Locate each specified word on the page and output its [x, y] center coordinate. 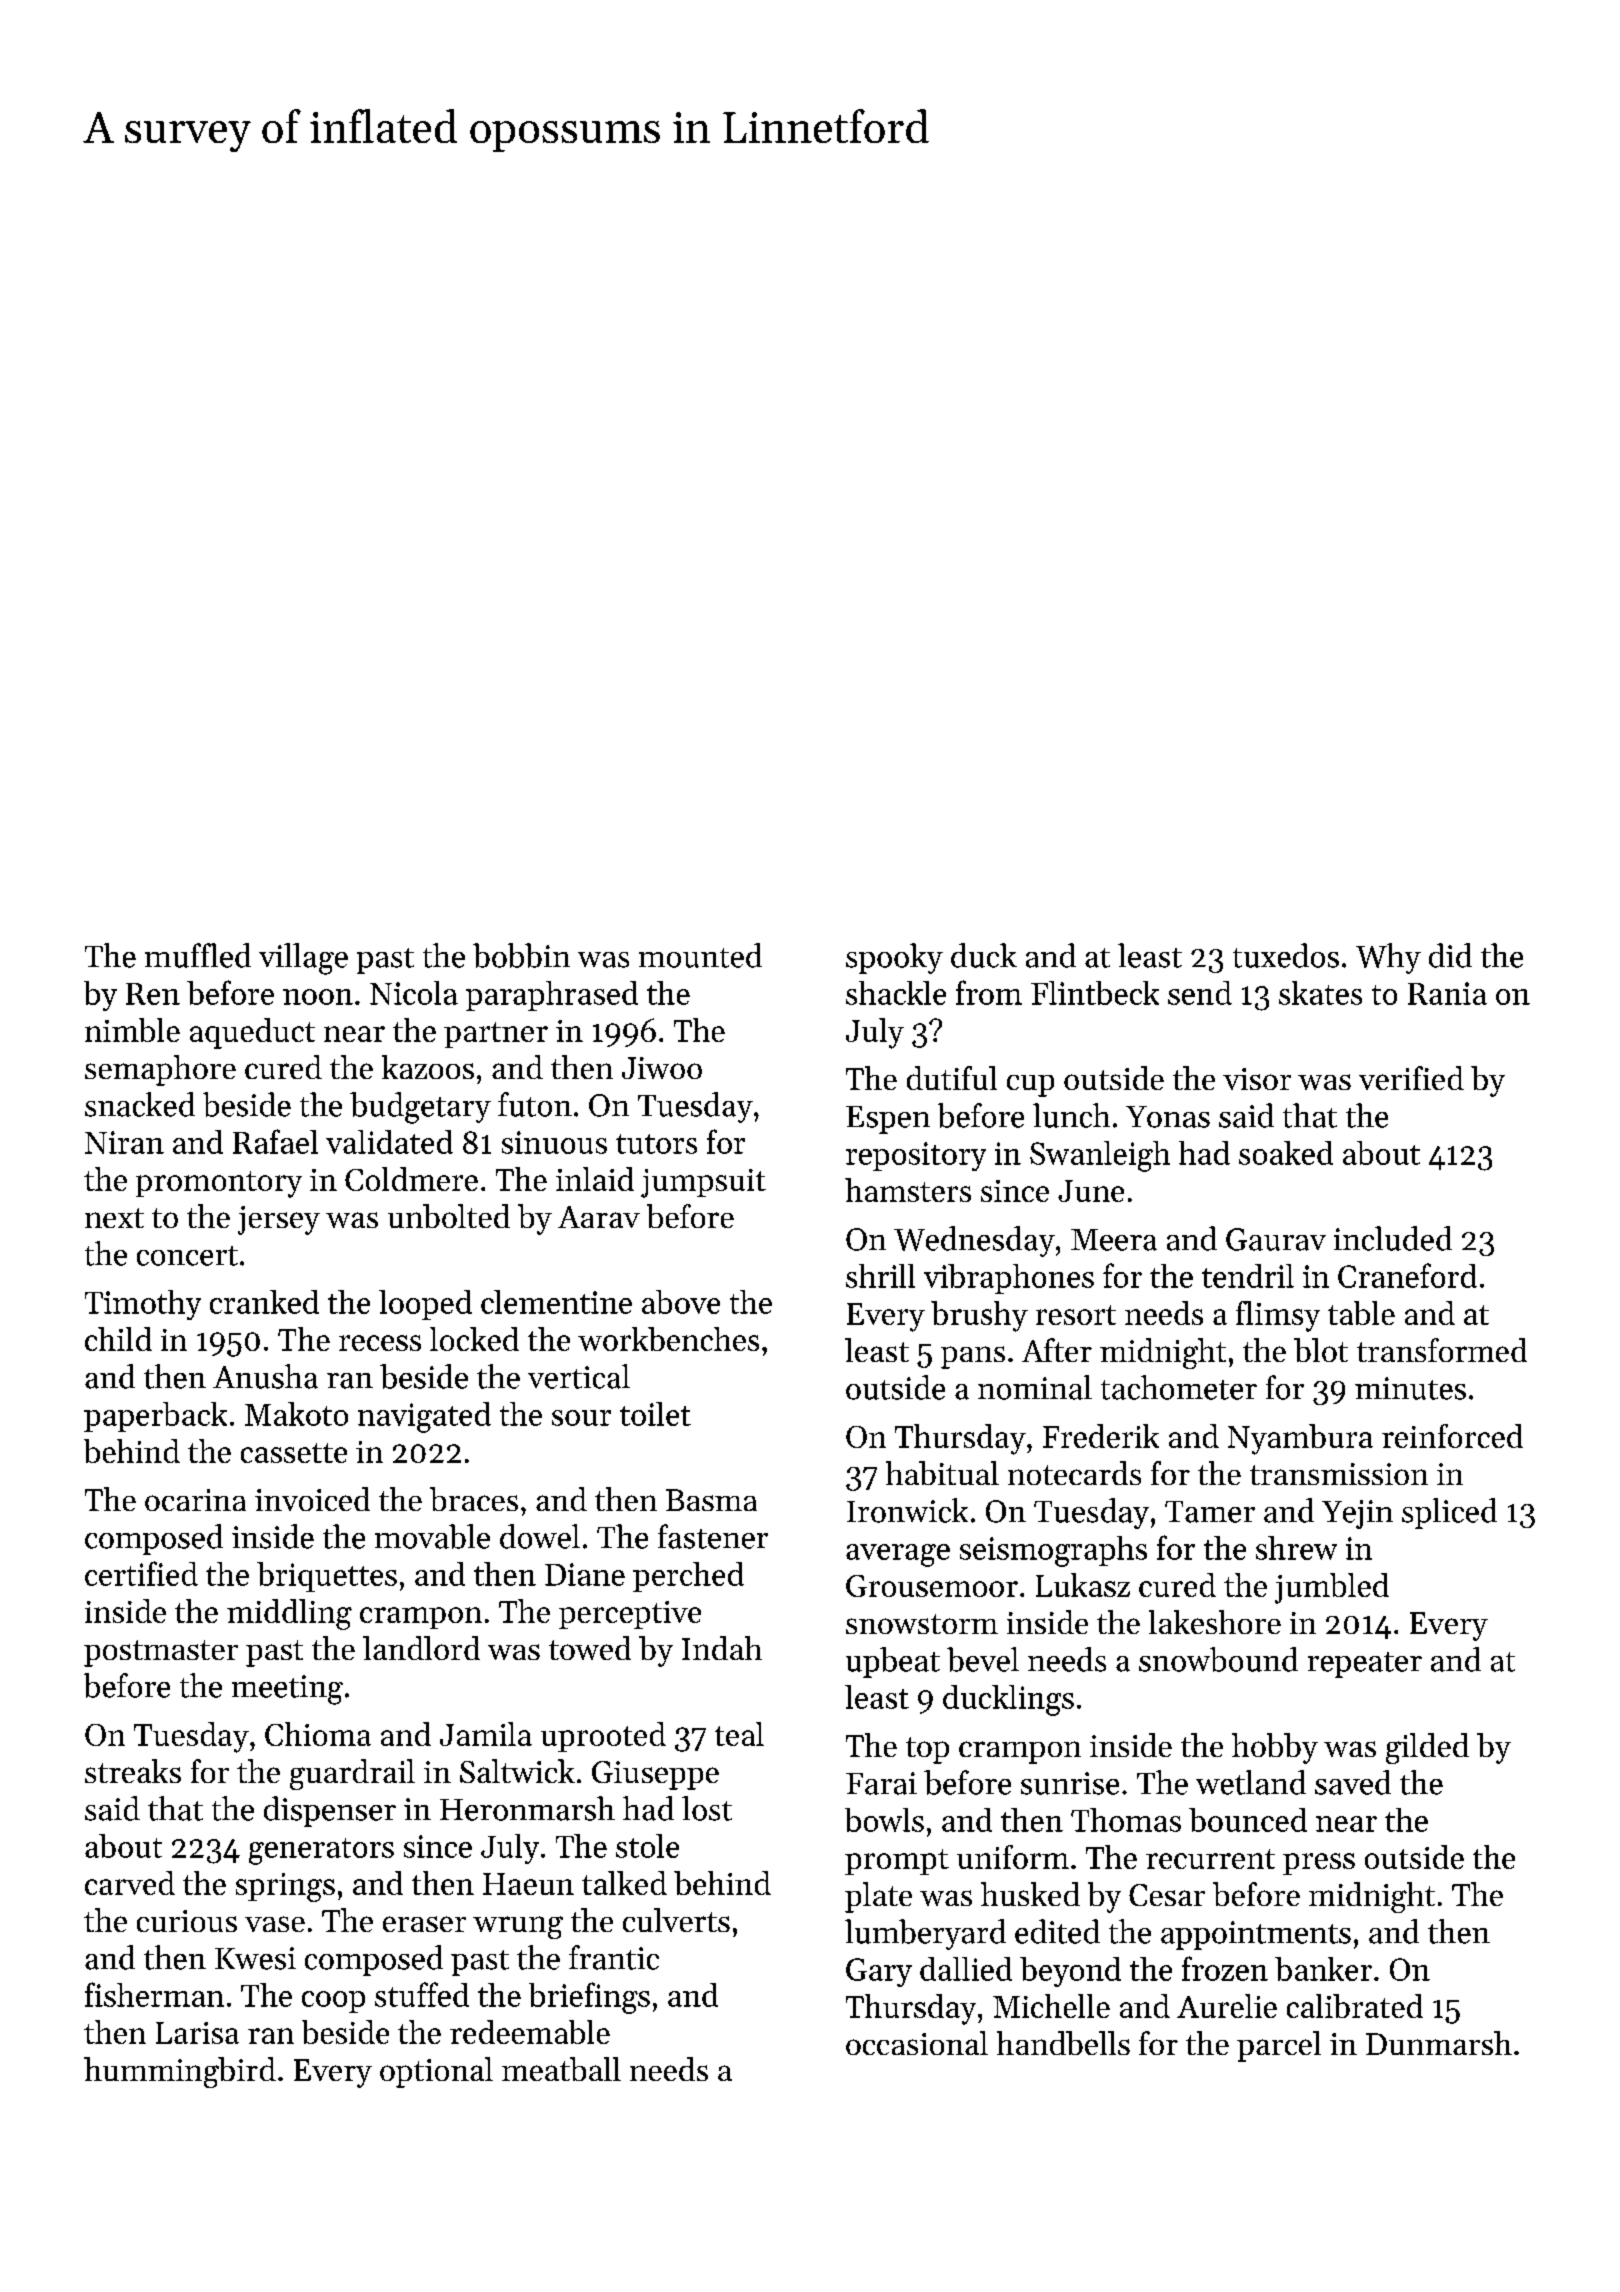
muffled [198, 955]
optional [436, 2072]
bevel [983, 1659]
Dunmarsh [1439, 2043]
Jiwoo [662, 1068]
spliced [1449, 1513]
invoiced [312, 1499]
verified [1411, 1078]
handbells [1063, 2043]
